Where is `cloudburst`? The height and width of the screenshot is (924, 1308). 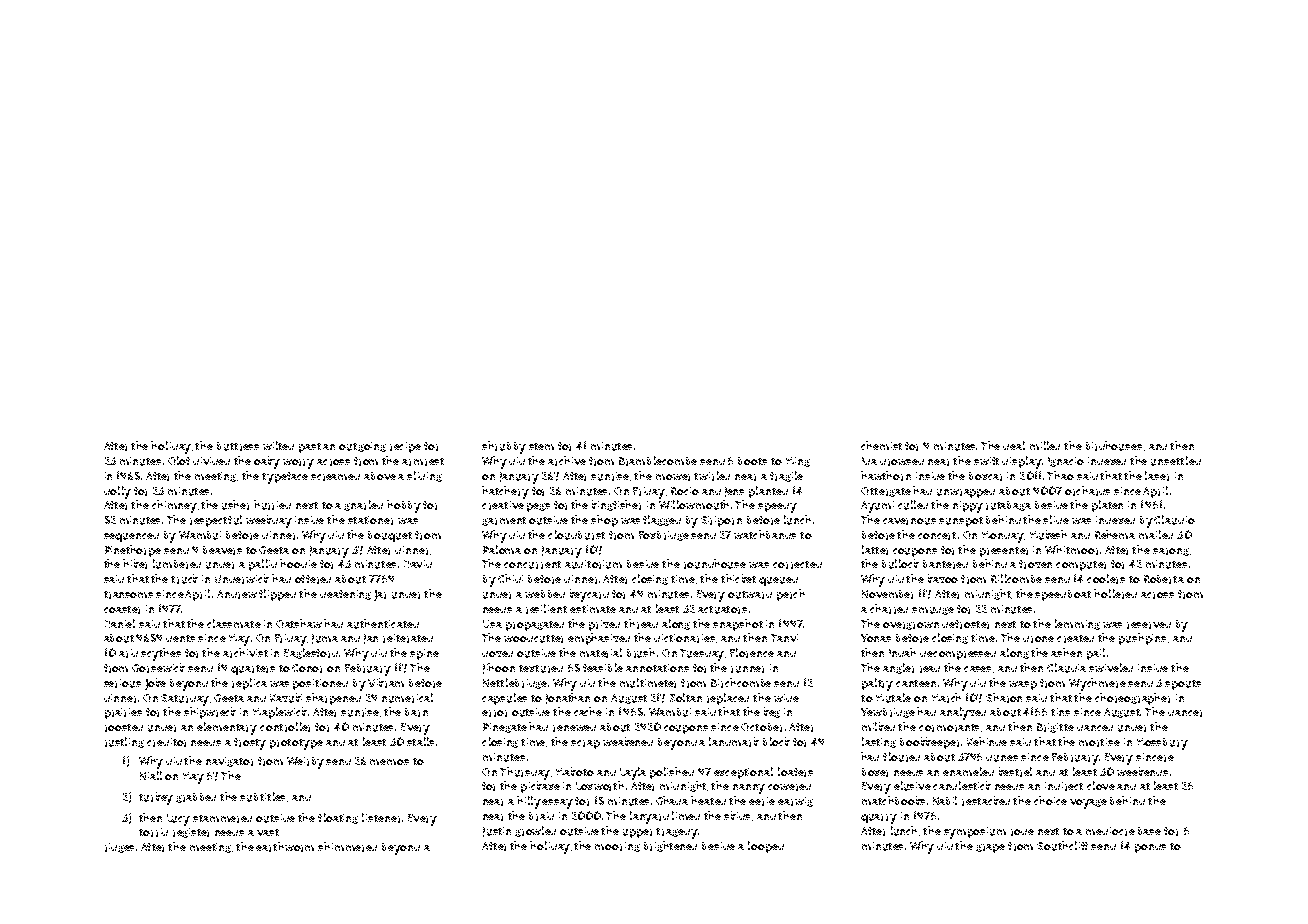
cloudburst is located at coordinates (576, 535).
